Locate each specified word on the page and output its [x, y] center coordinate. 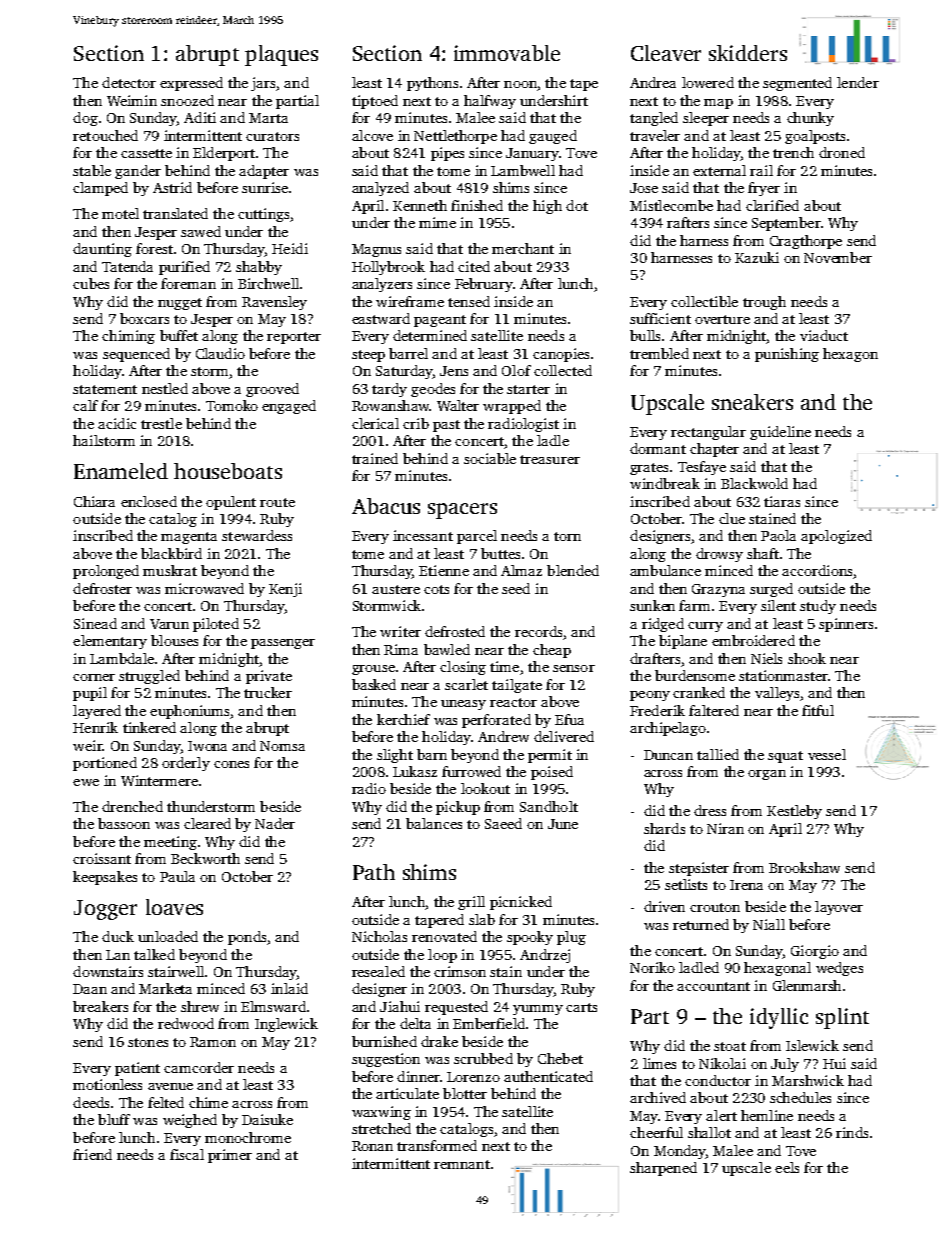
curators [272, 136]
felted [166, 1102]
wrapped [512, 407]
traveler [655, 135]
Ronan [372, 1146]
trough [764, 303]
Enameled [121, 471]
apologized [836, 537]
